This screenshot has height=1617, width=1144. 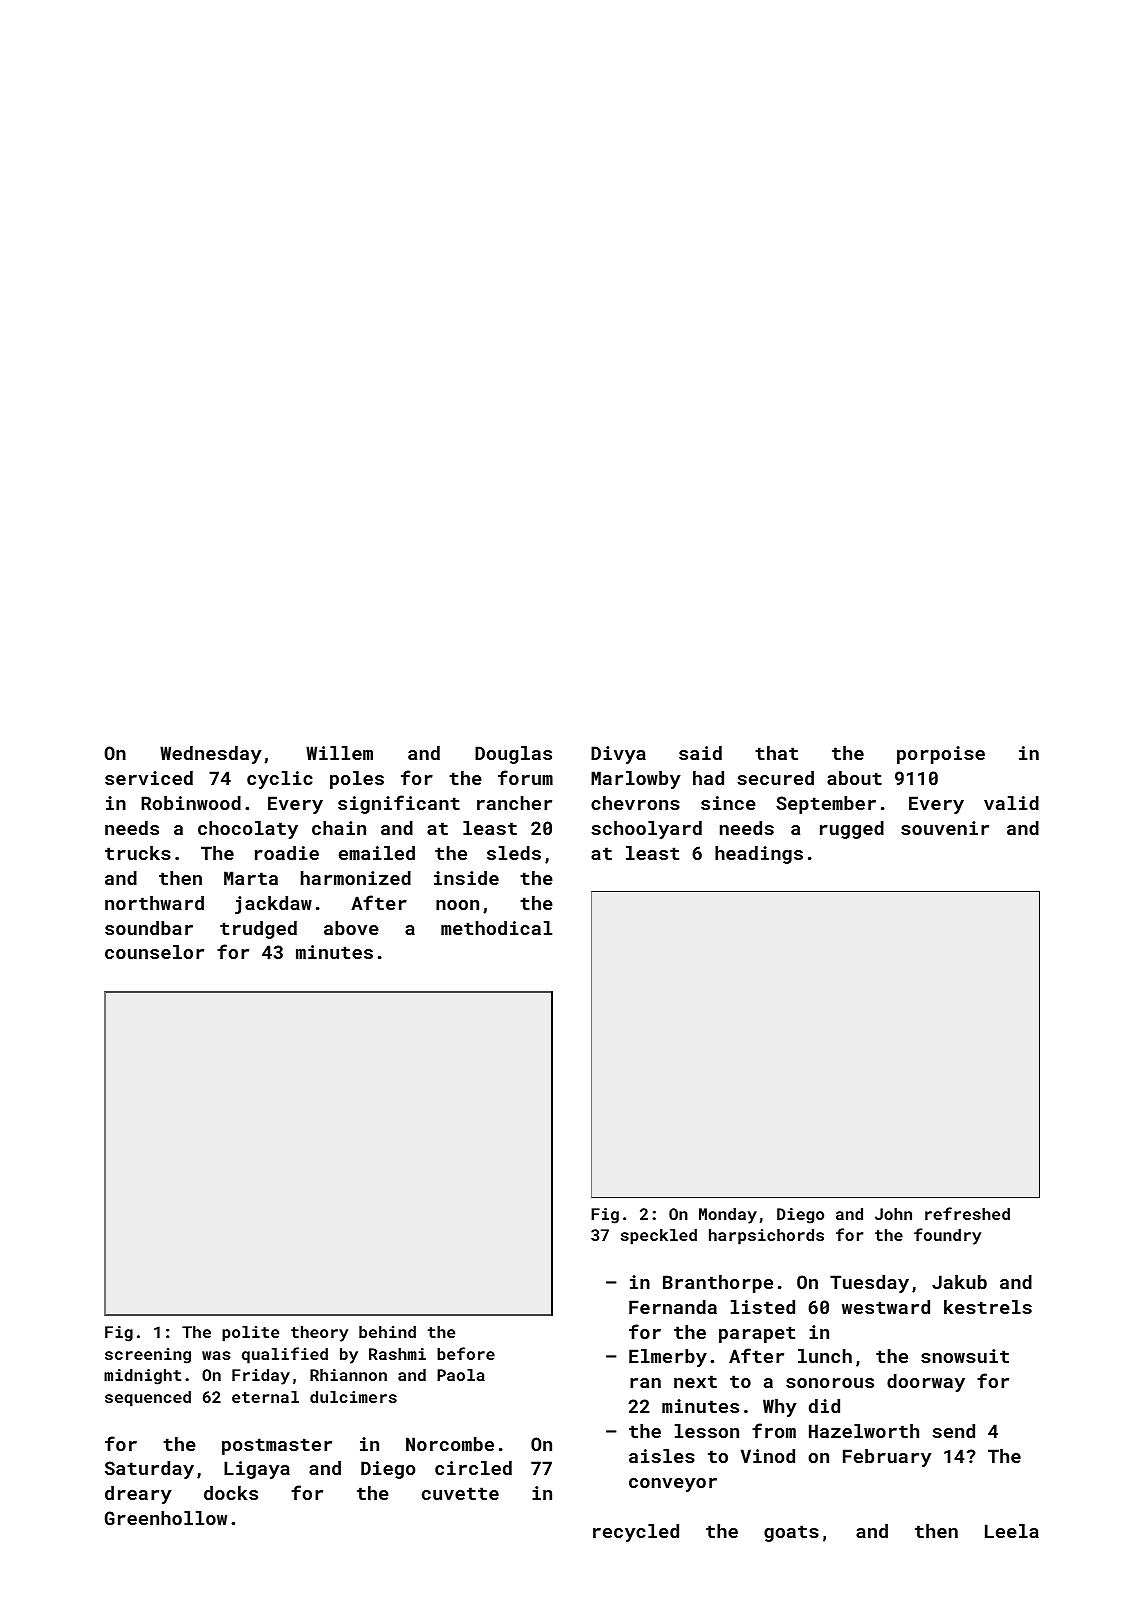 What do you see at coordinates (138, 853) in the screenshot?
I see `trucks` at bounding box center [138, 853].
